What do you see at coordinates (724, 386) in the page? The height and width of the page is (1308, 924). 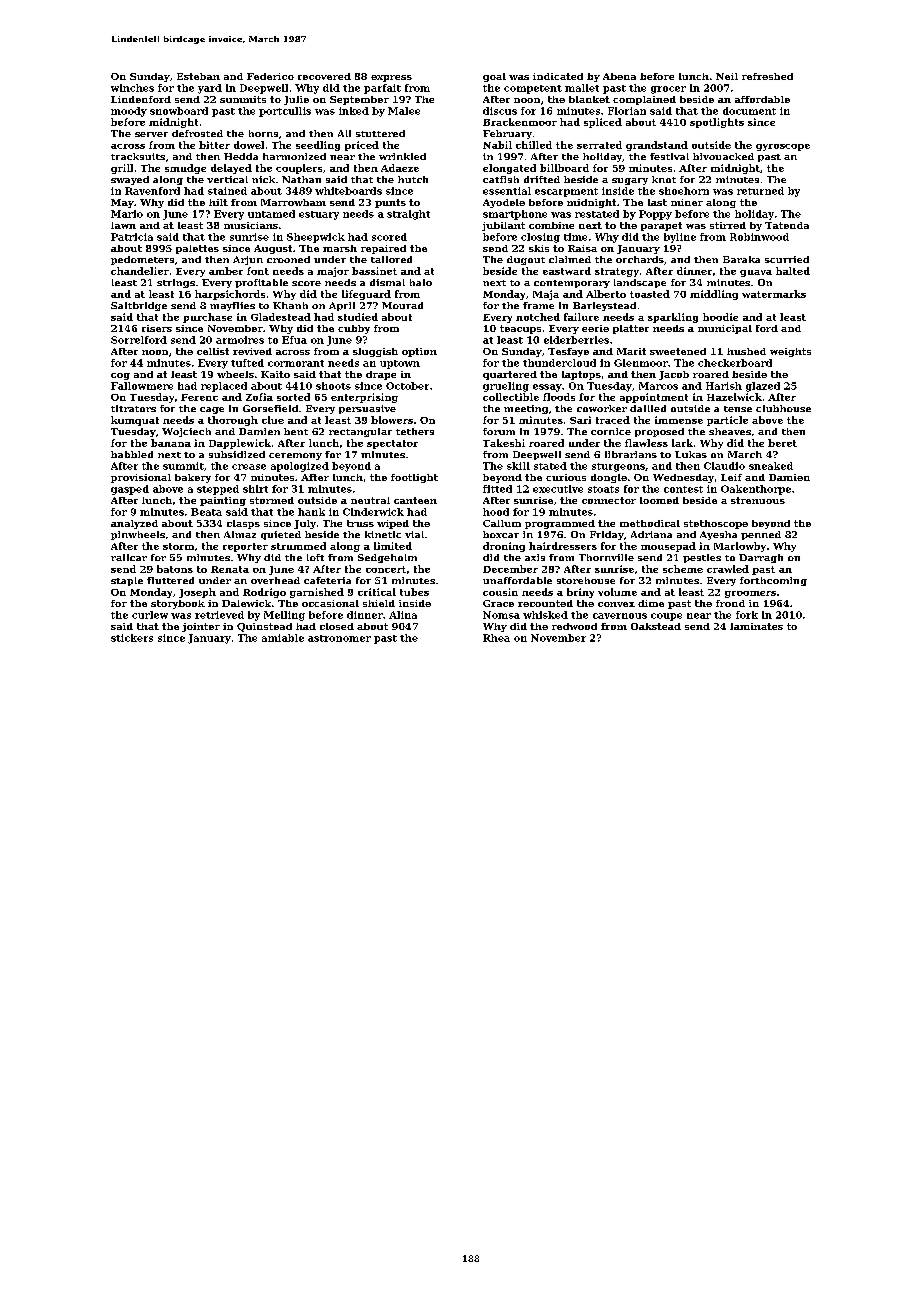 I see `Harish` at bounding box center [724, 386].
